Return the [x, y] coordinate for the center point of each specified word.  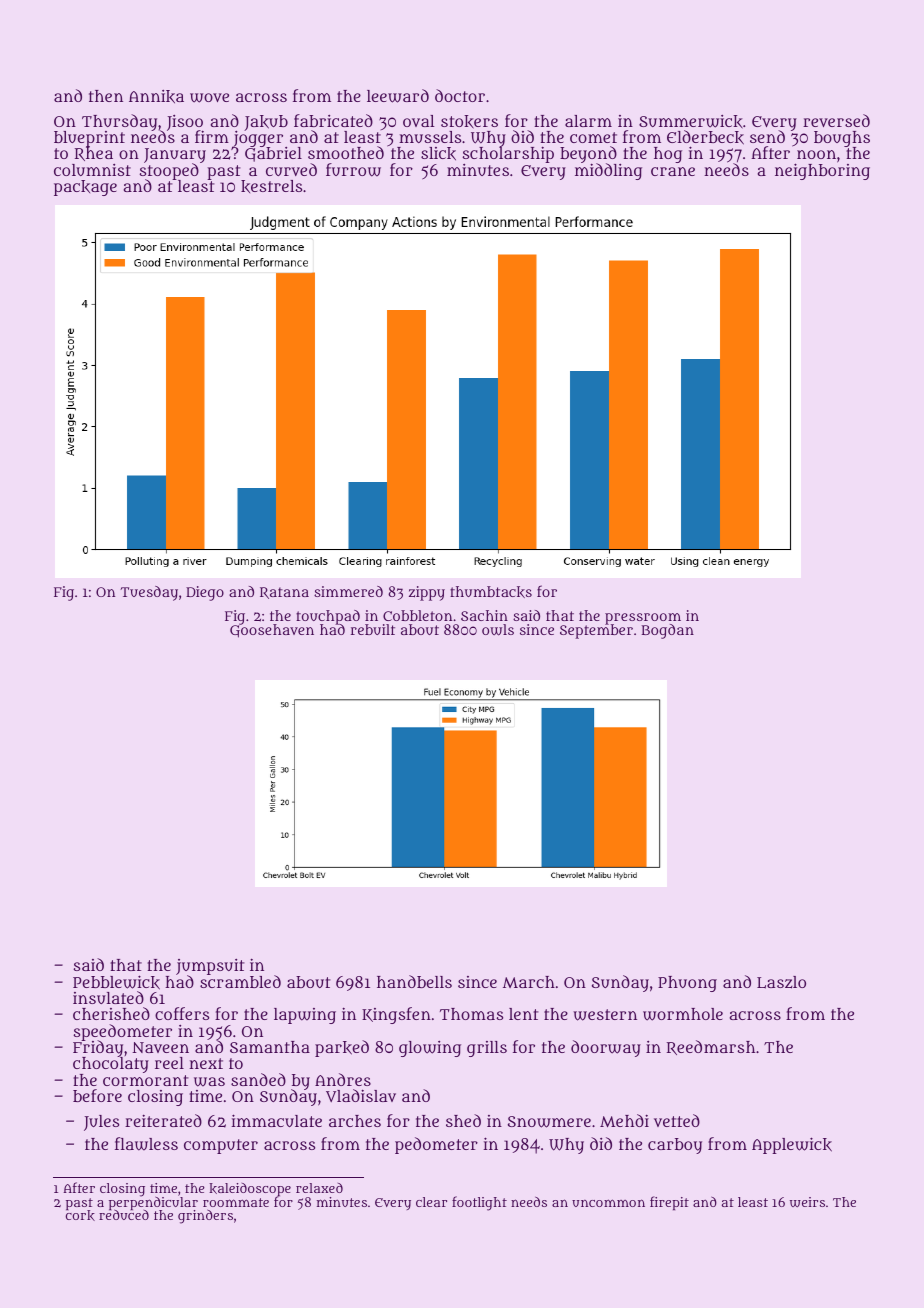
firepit [669, 1203]
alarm [588, 121]
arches [355, 1121]
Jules [101, 1123]
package [85, 188]
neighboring [822, 172]
